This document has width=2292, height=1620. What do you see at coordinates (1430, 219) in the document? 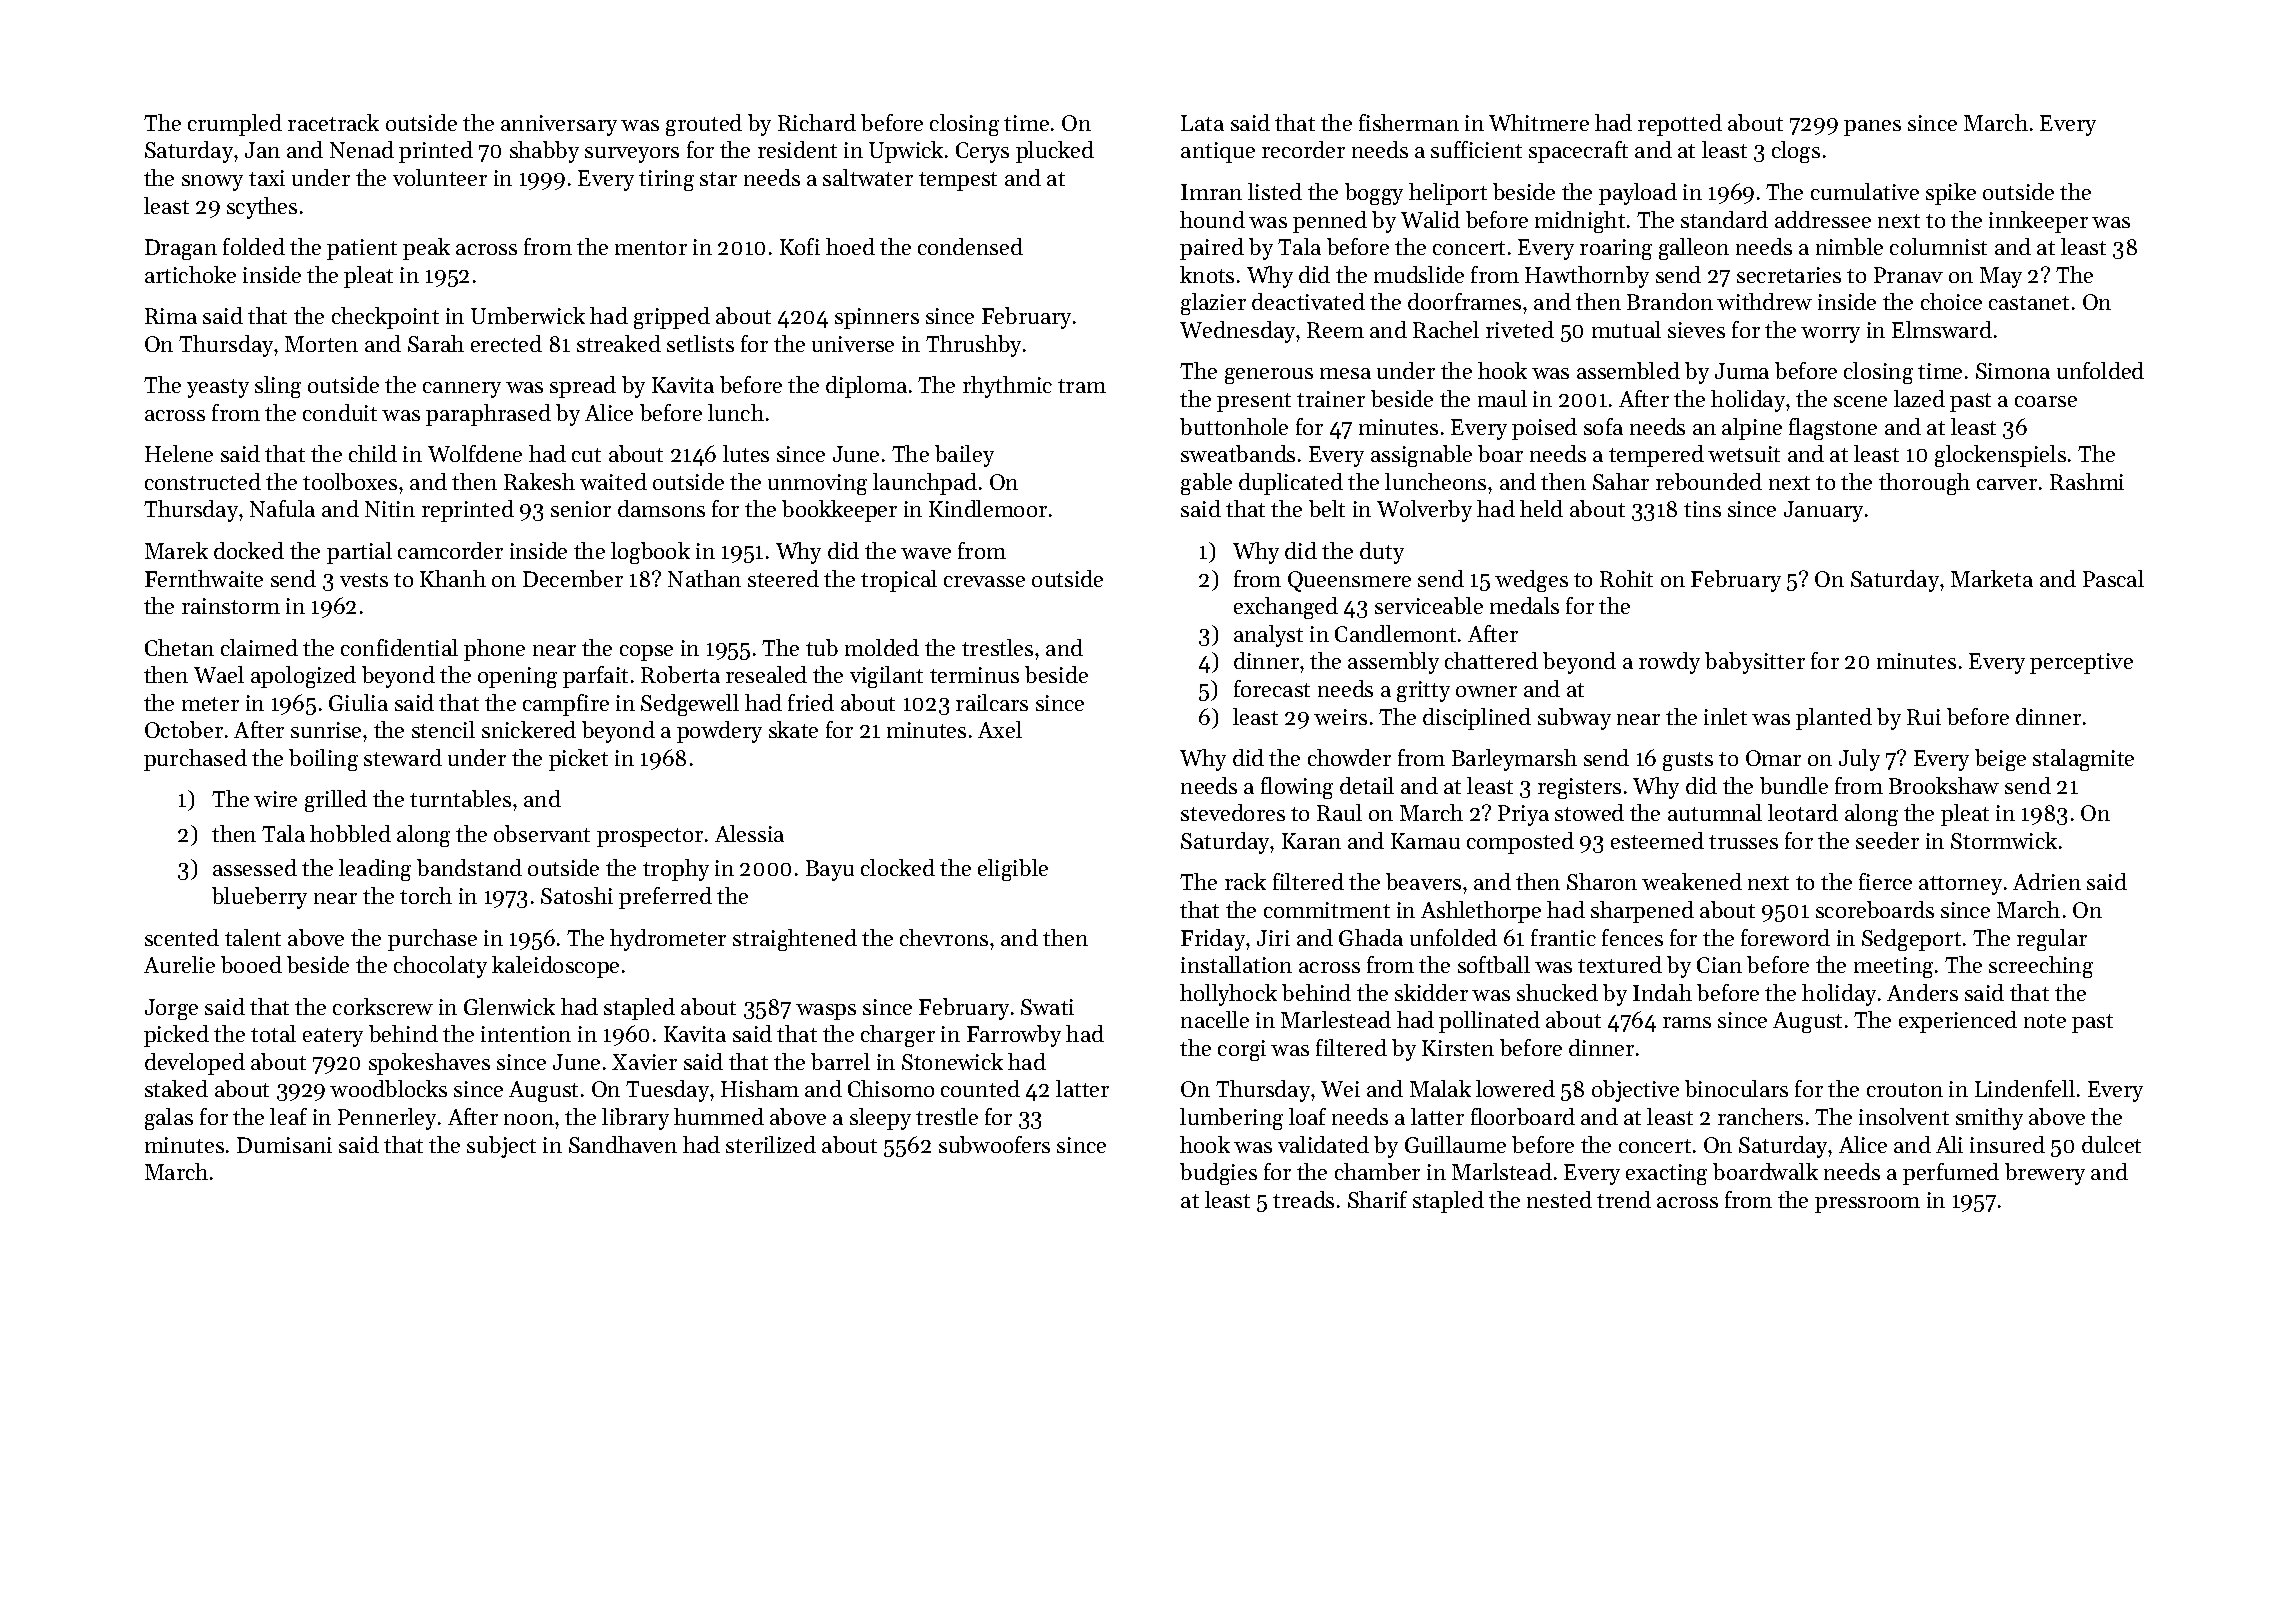
I see `Walid` at bounding box center [1430, 219].
